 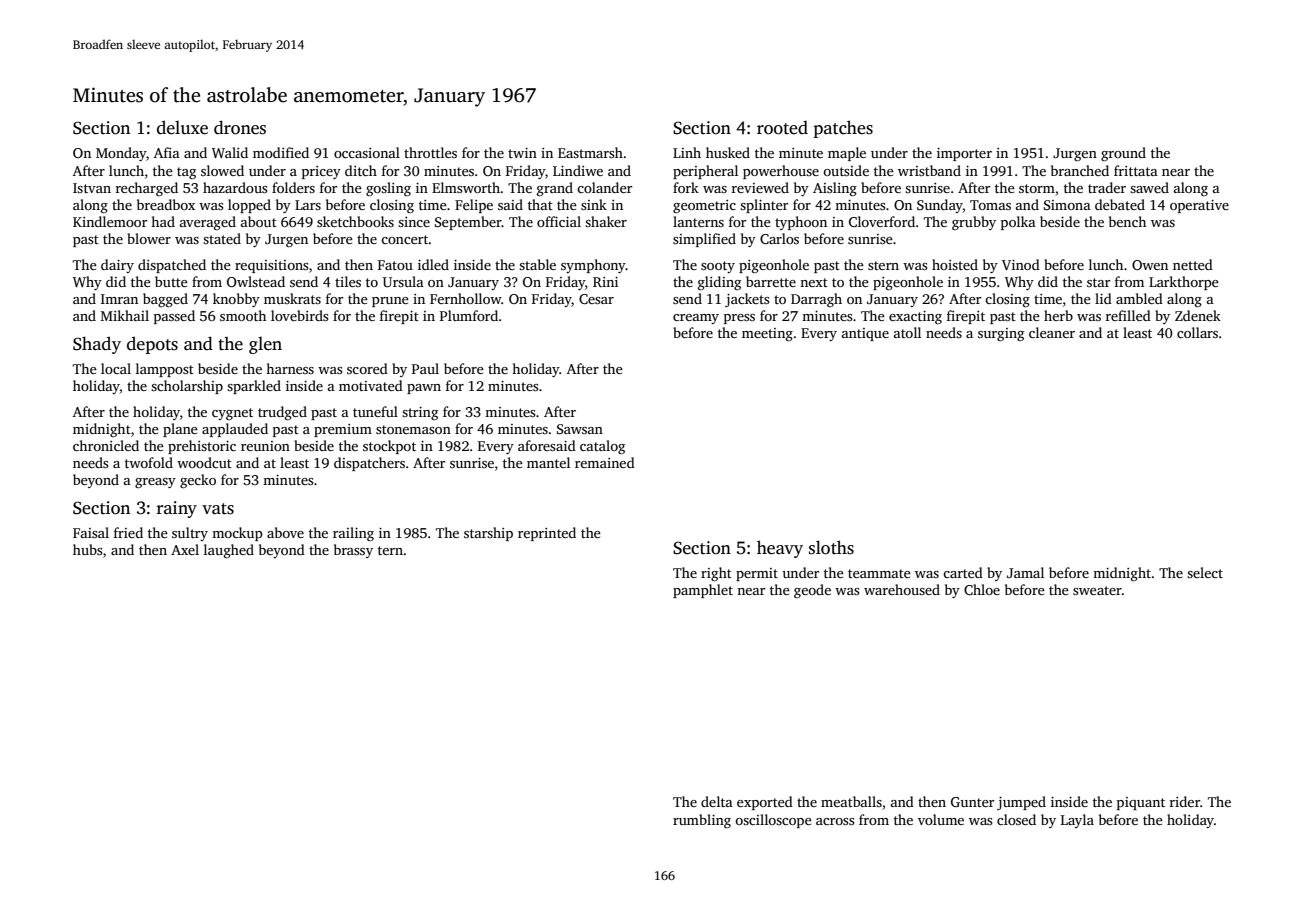 What do you see at coordinates (831, 547) in the screenshot?
I see `sloths` at bounding box center [831, 547].
